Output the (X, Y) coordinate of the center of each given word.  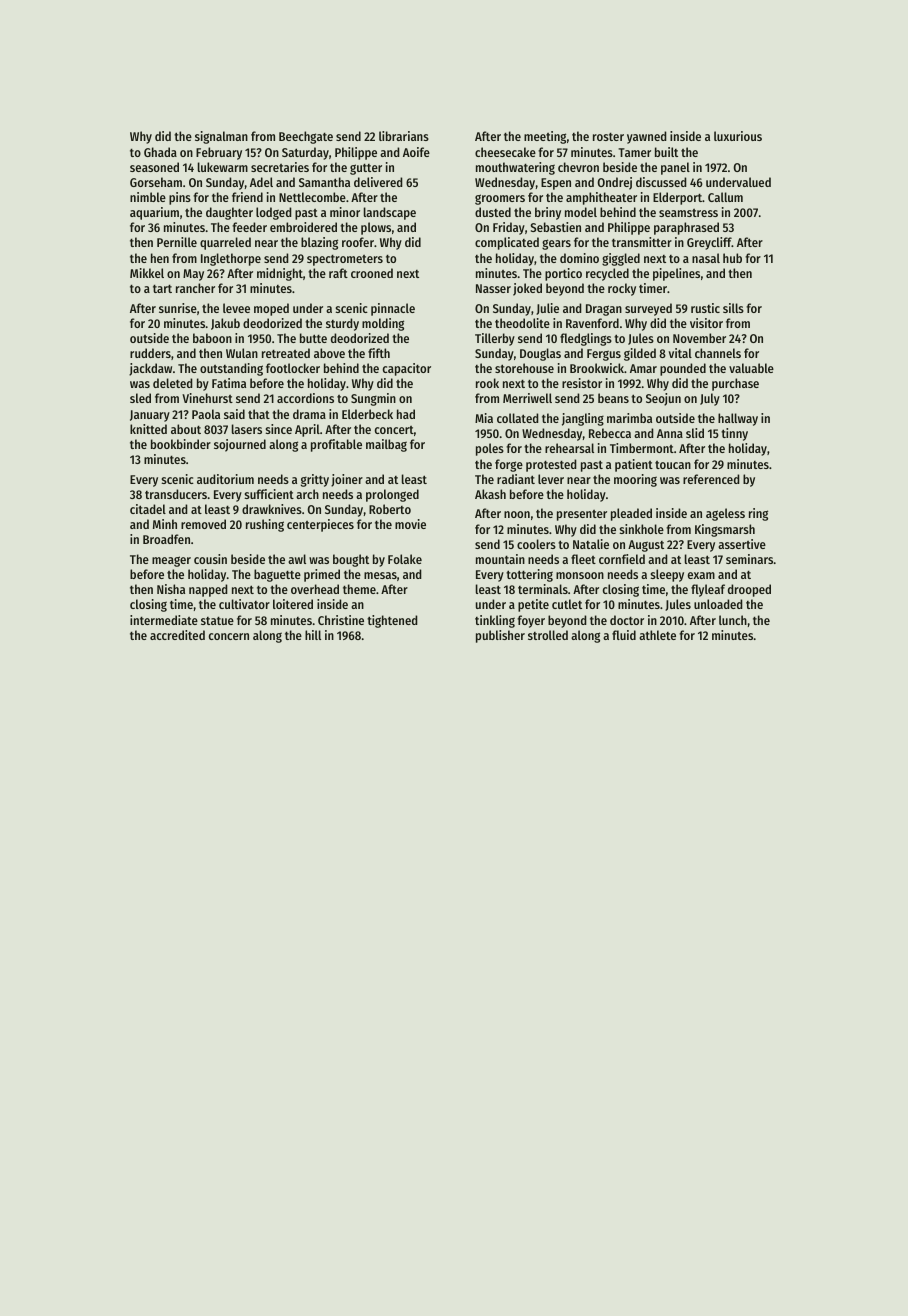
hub (732, 258)
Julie (547, 309)
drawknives (272, 509)
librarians (404, 136)
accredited (177, 635)
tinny (734, 434)
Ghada (160, 152)
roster (608, 137)
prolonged (392, 495)
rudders (150, 353)
